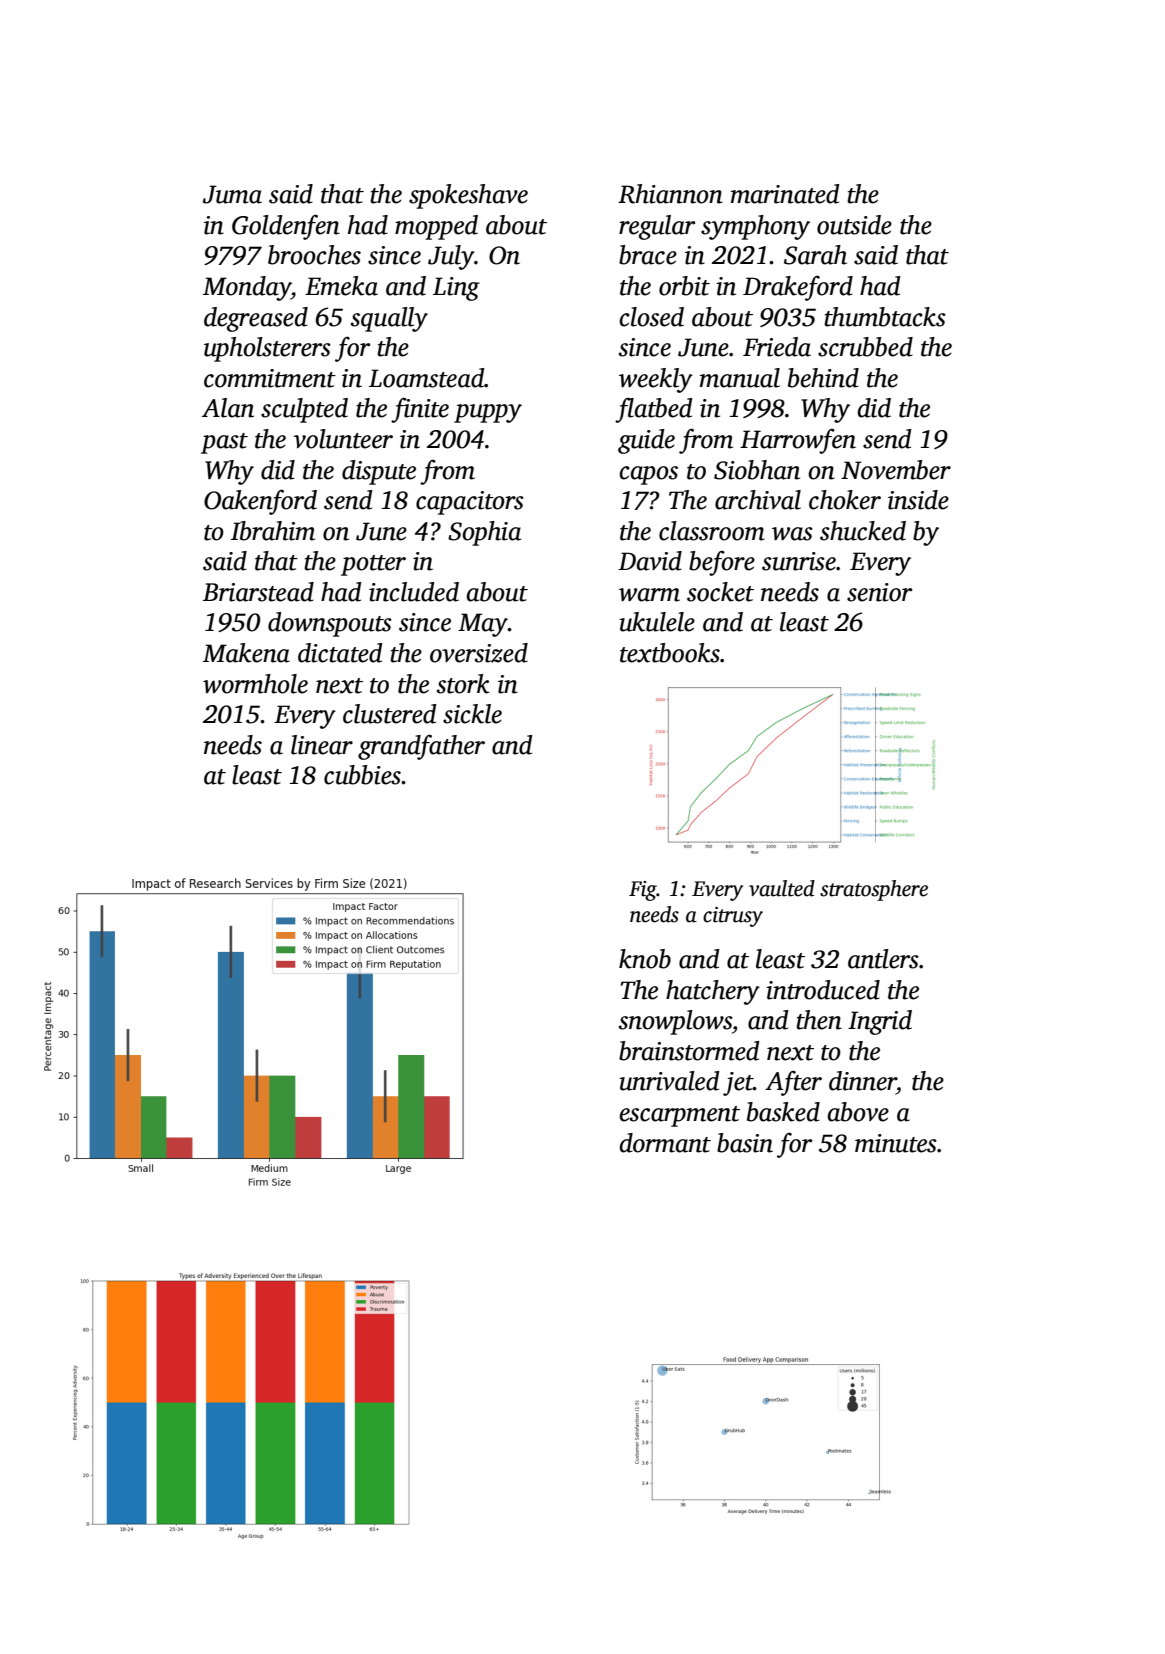 This document has height=1654, width=1165. What do you see at coordinates (463, 684) in the document?
I see `stork` at bounding box center [463, 684].
